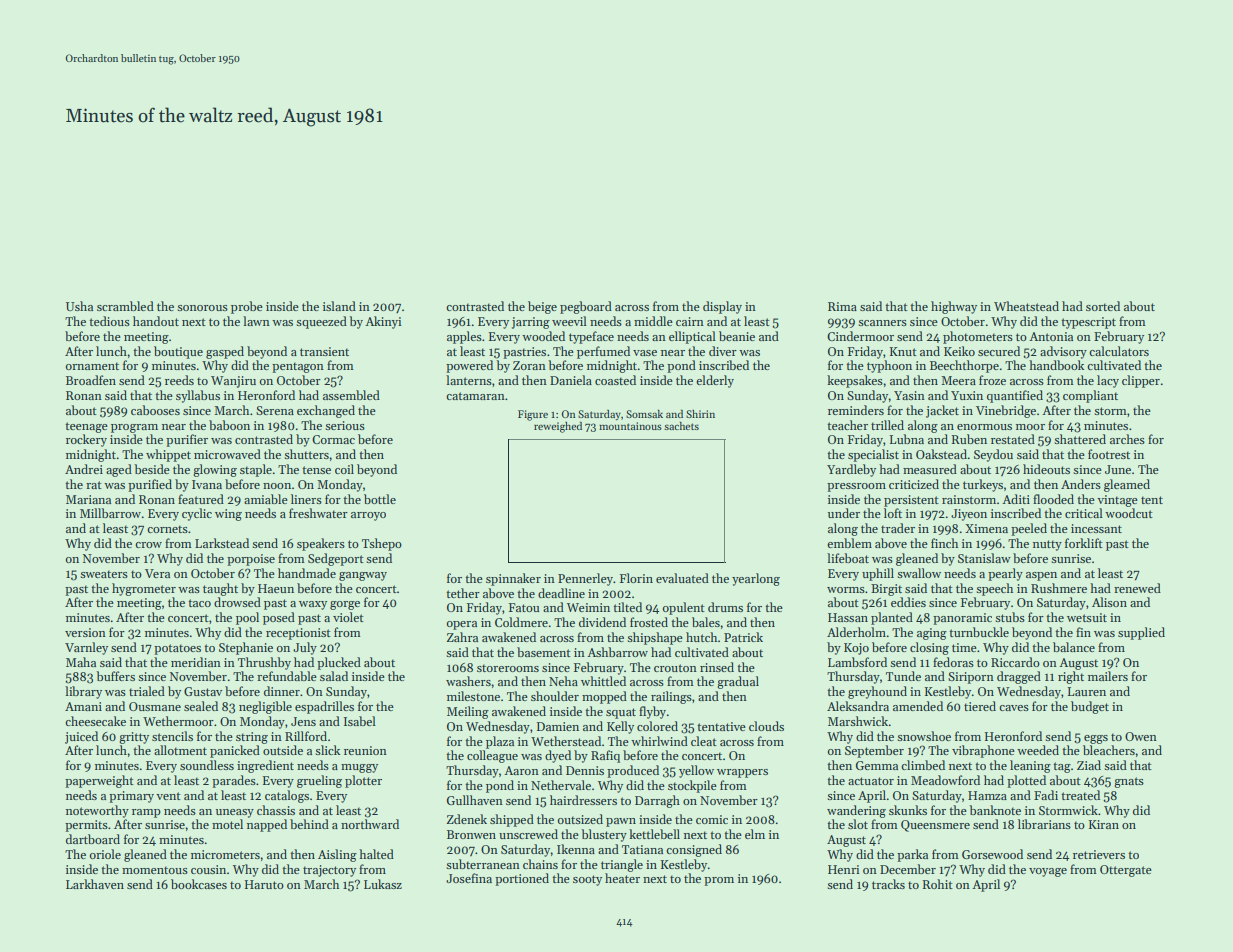  What do you see at coordinates (620, 727) in the image?
I see `Kelly` at bounding box center [620, 727].
